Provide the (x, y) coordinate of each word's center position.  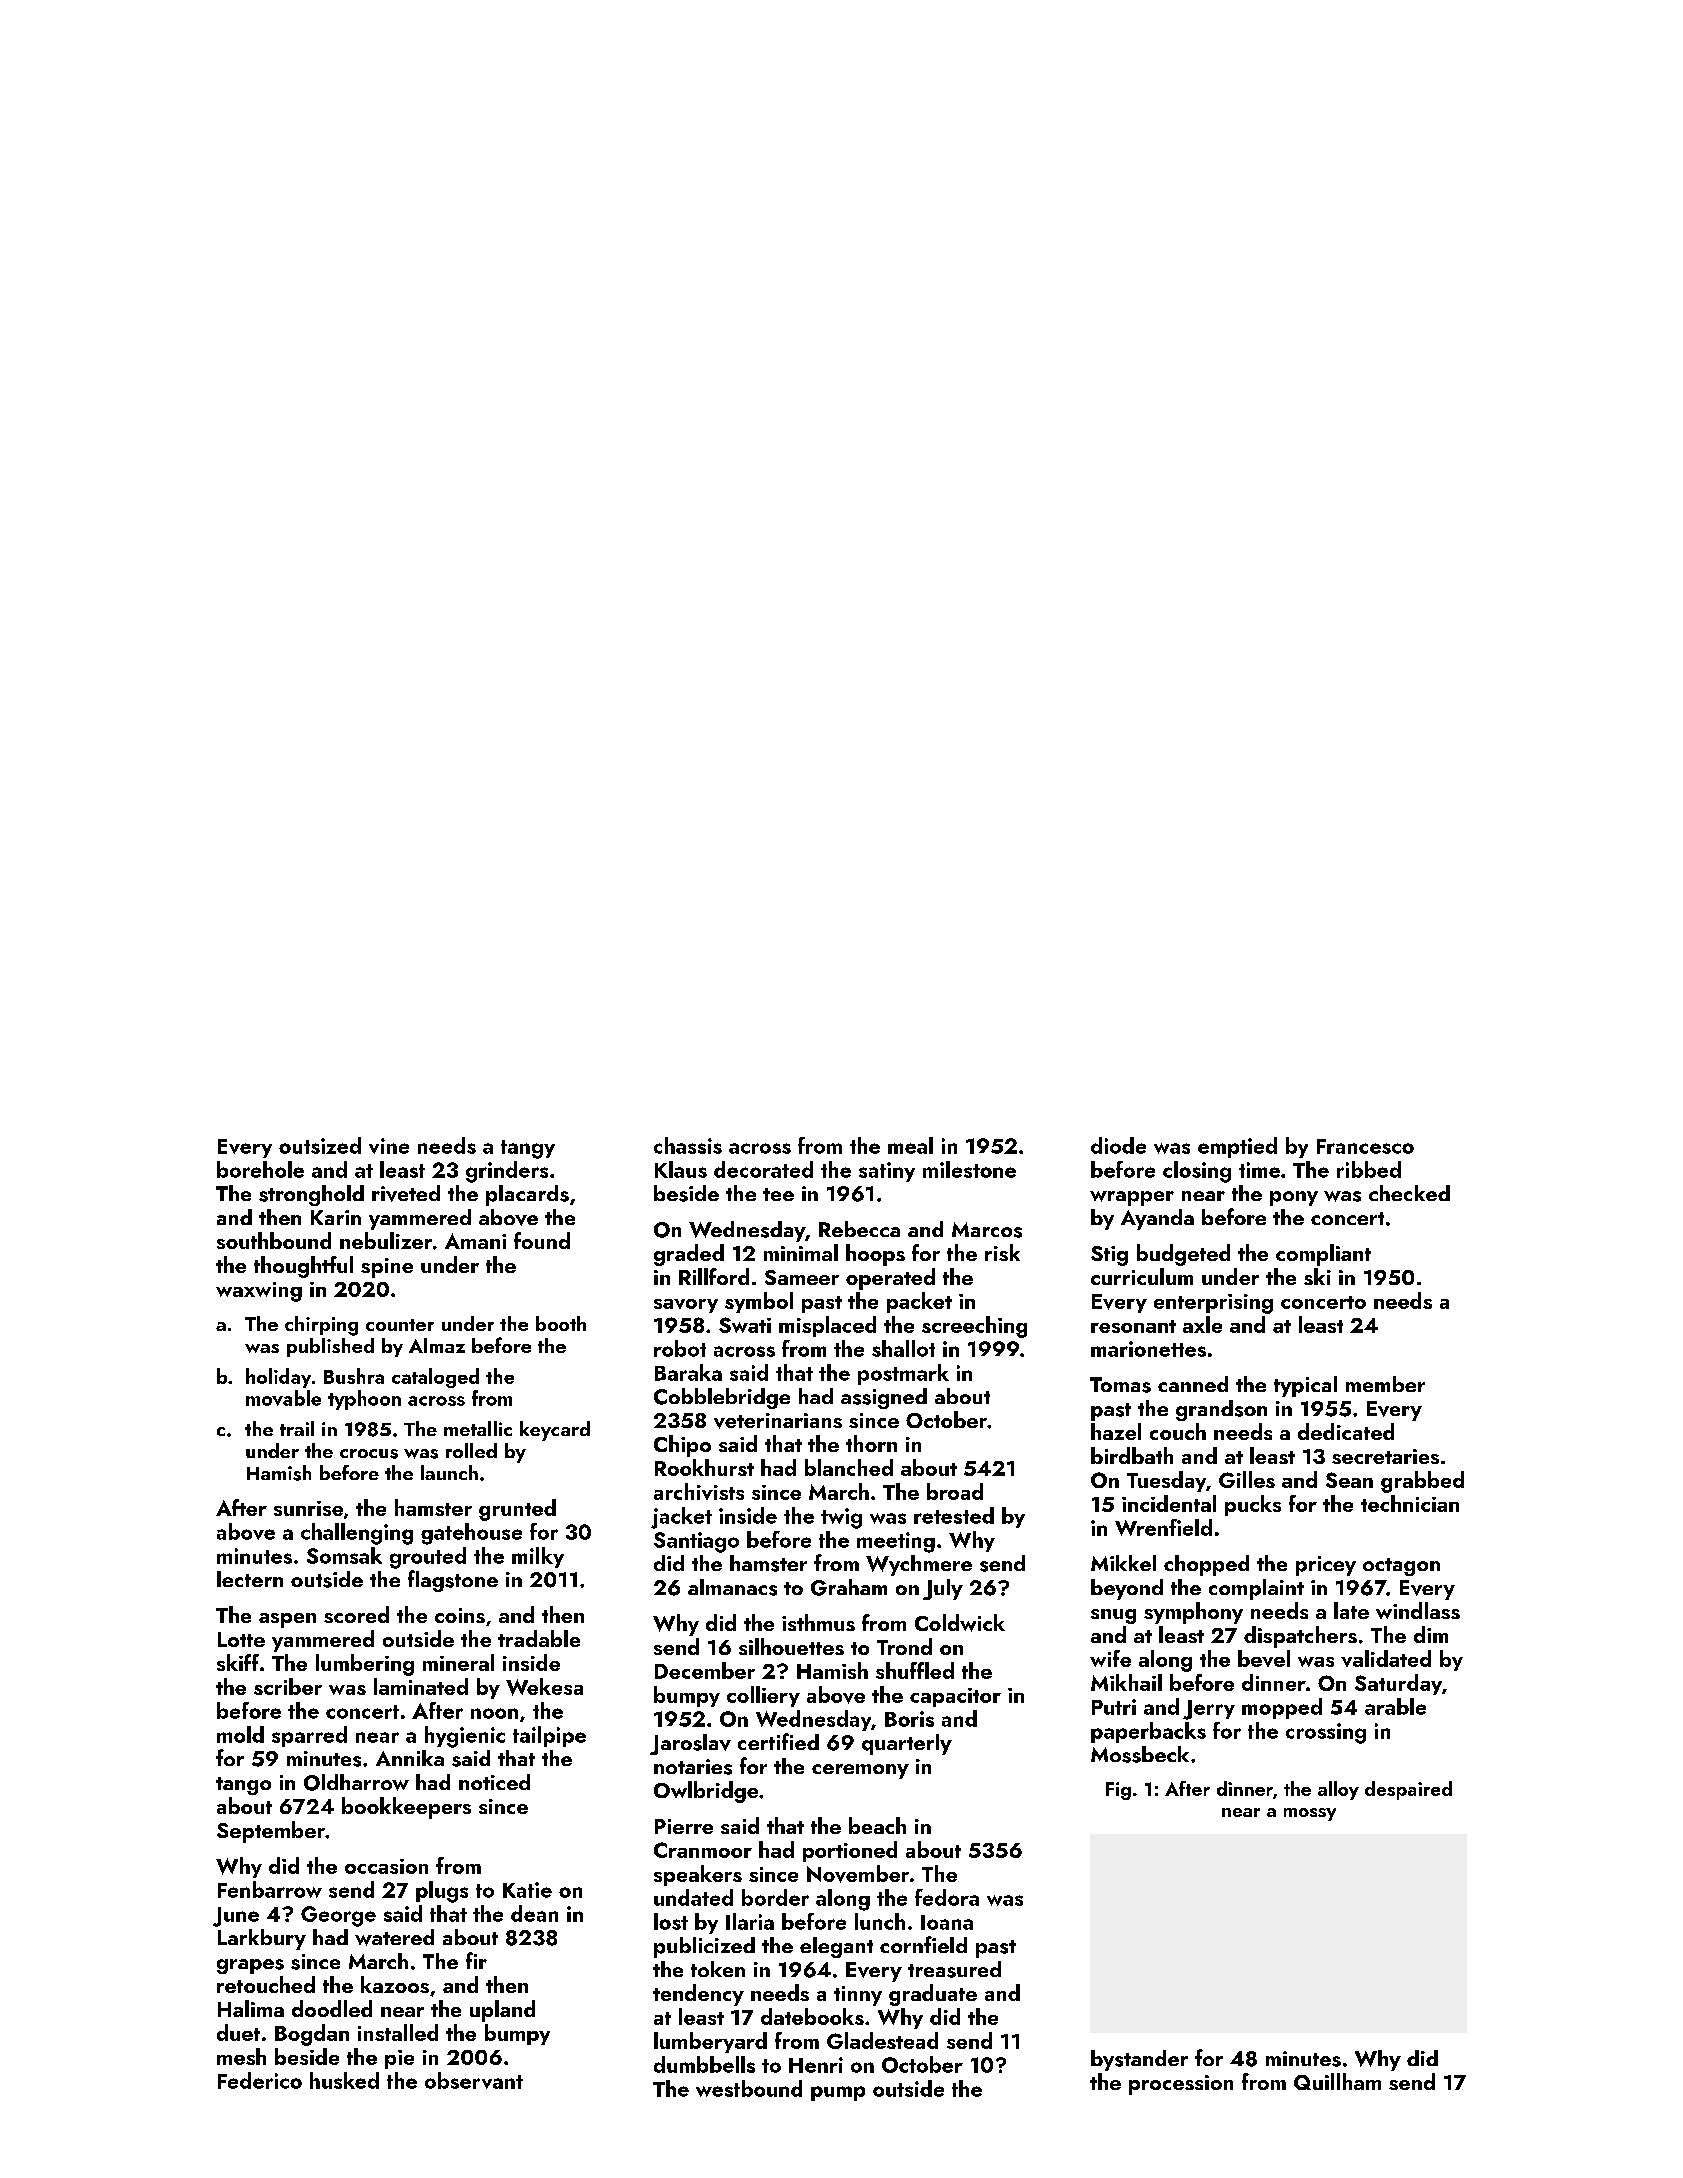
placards (527, 1195)
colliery (763, 1696)
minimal (801, 1252)
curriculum (1142, 1276)
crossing (1326, 1733)
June (236, 1917)
